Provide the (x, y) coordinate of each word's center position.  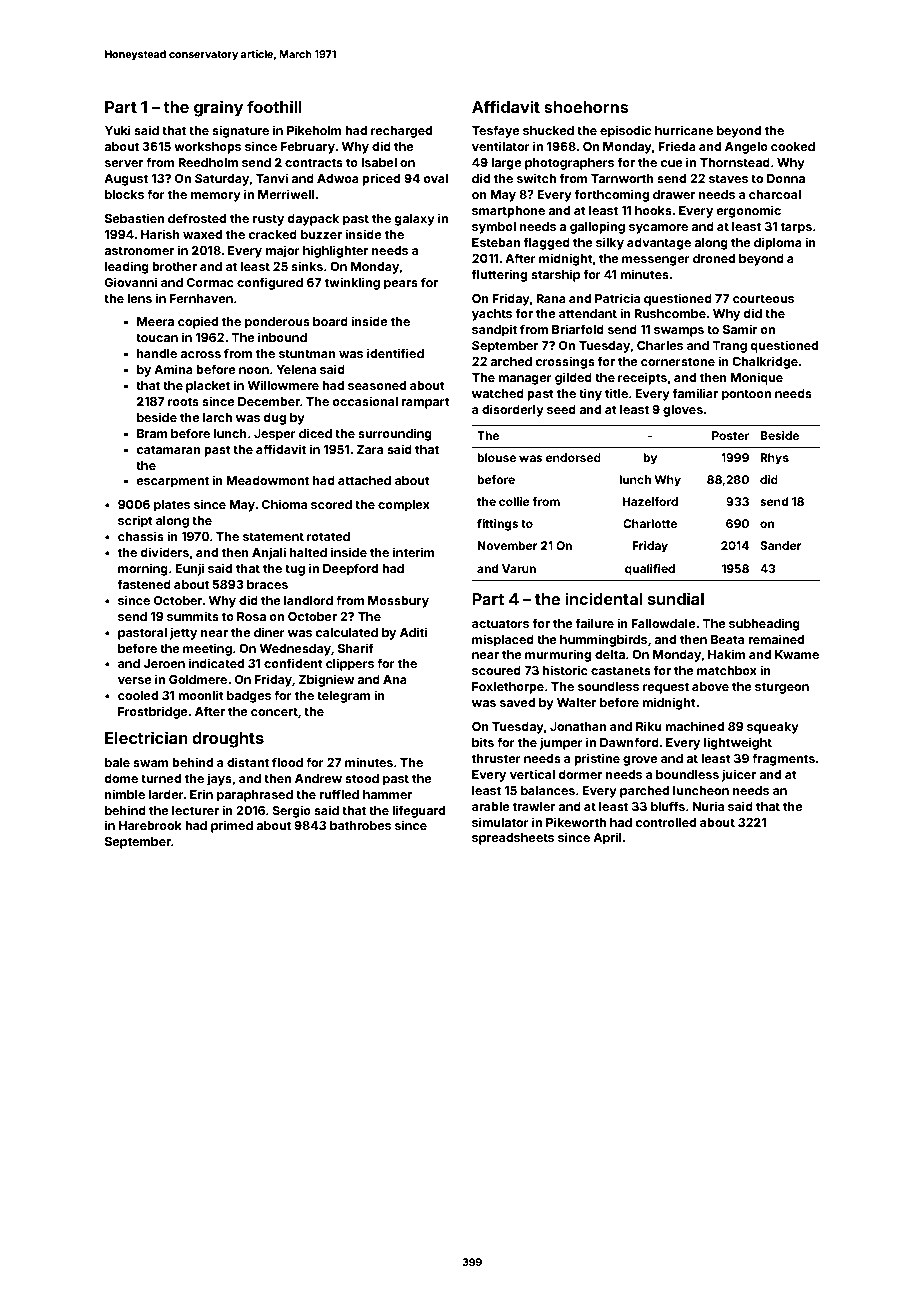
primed (232, 826)
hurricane (684, 130)
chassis (141, 536)
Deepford (350, 569)
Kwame (797, 654)
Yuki (118, 130)
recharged (401, 132)
